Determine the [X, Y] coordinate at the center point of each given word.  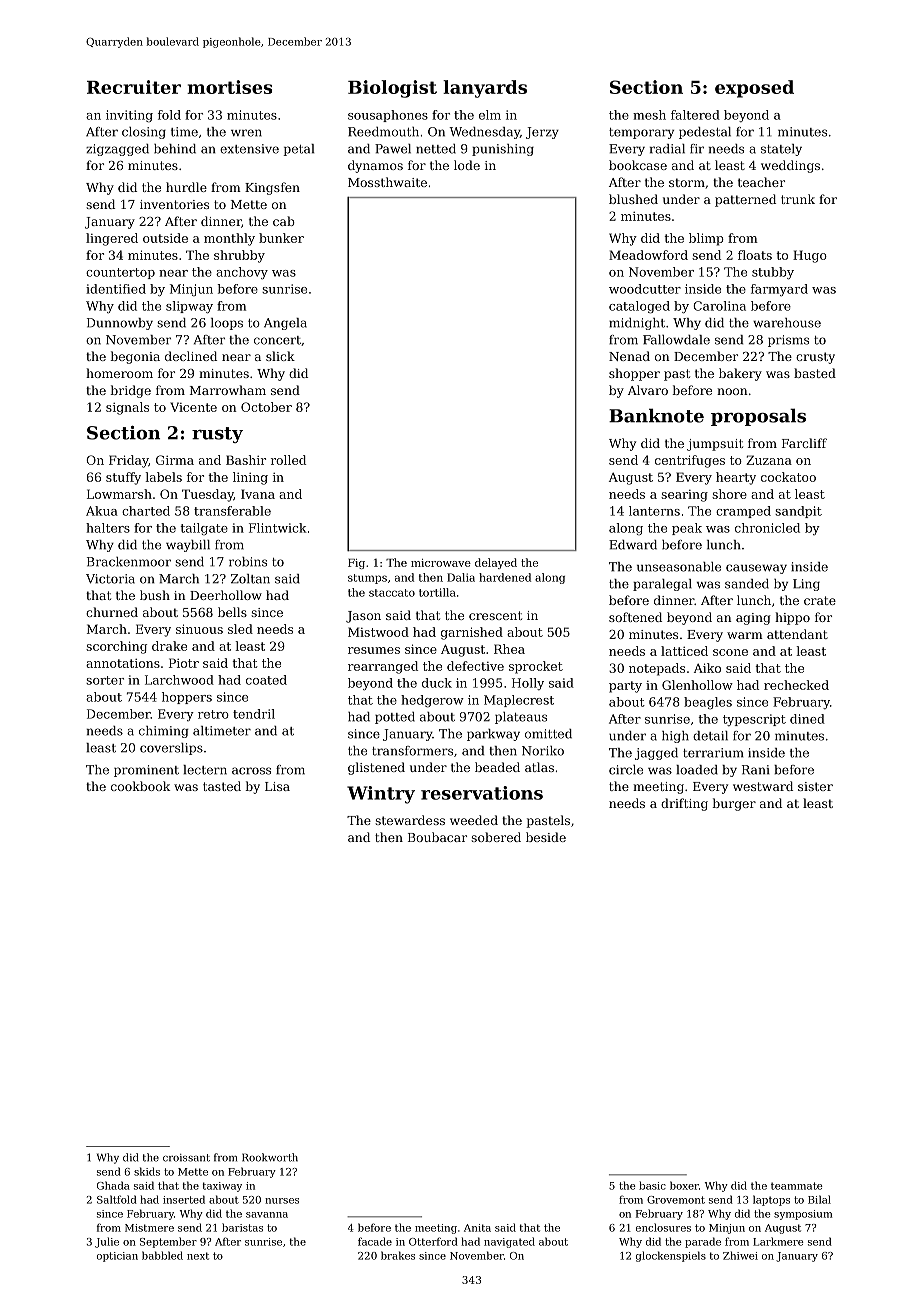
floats [755, 255]
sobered [496, 837]
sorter [105, 680]
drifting [684, 804]
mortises [229, 87]
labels [163, 477]
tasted [222, 786]
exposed [754, 89]
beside [546, 837]
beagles [708, 703]
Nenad [629, 356]
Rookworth [270, 1157]
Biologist [392, 89]
